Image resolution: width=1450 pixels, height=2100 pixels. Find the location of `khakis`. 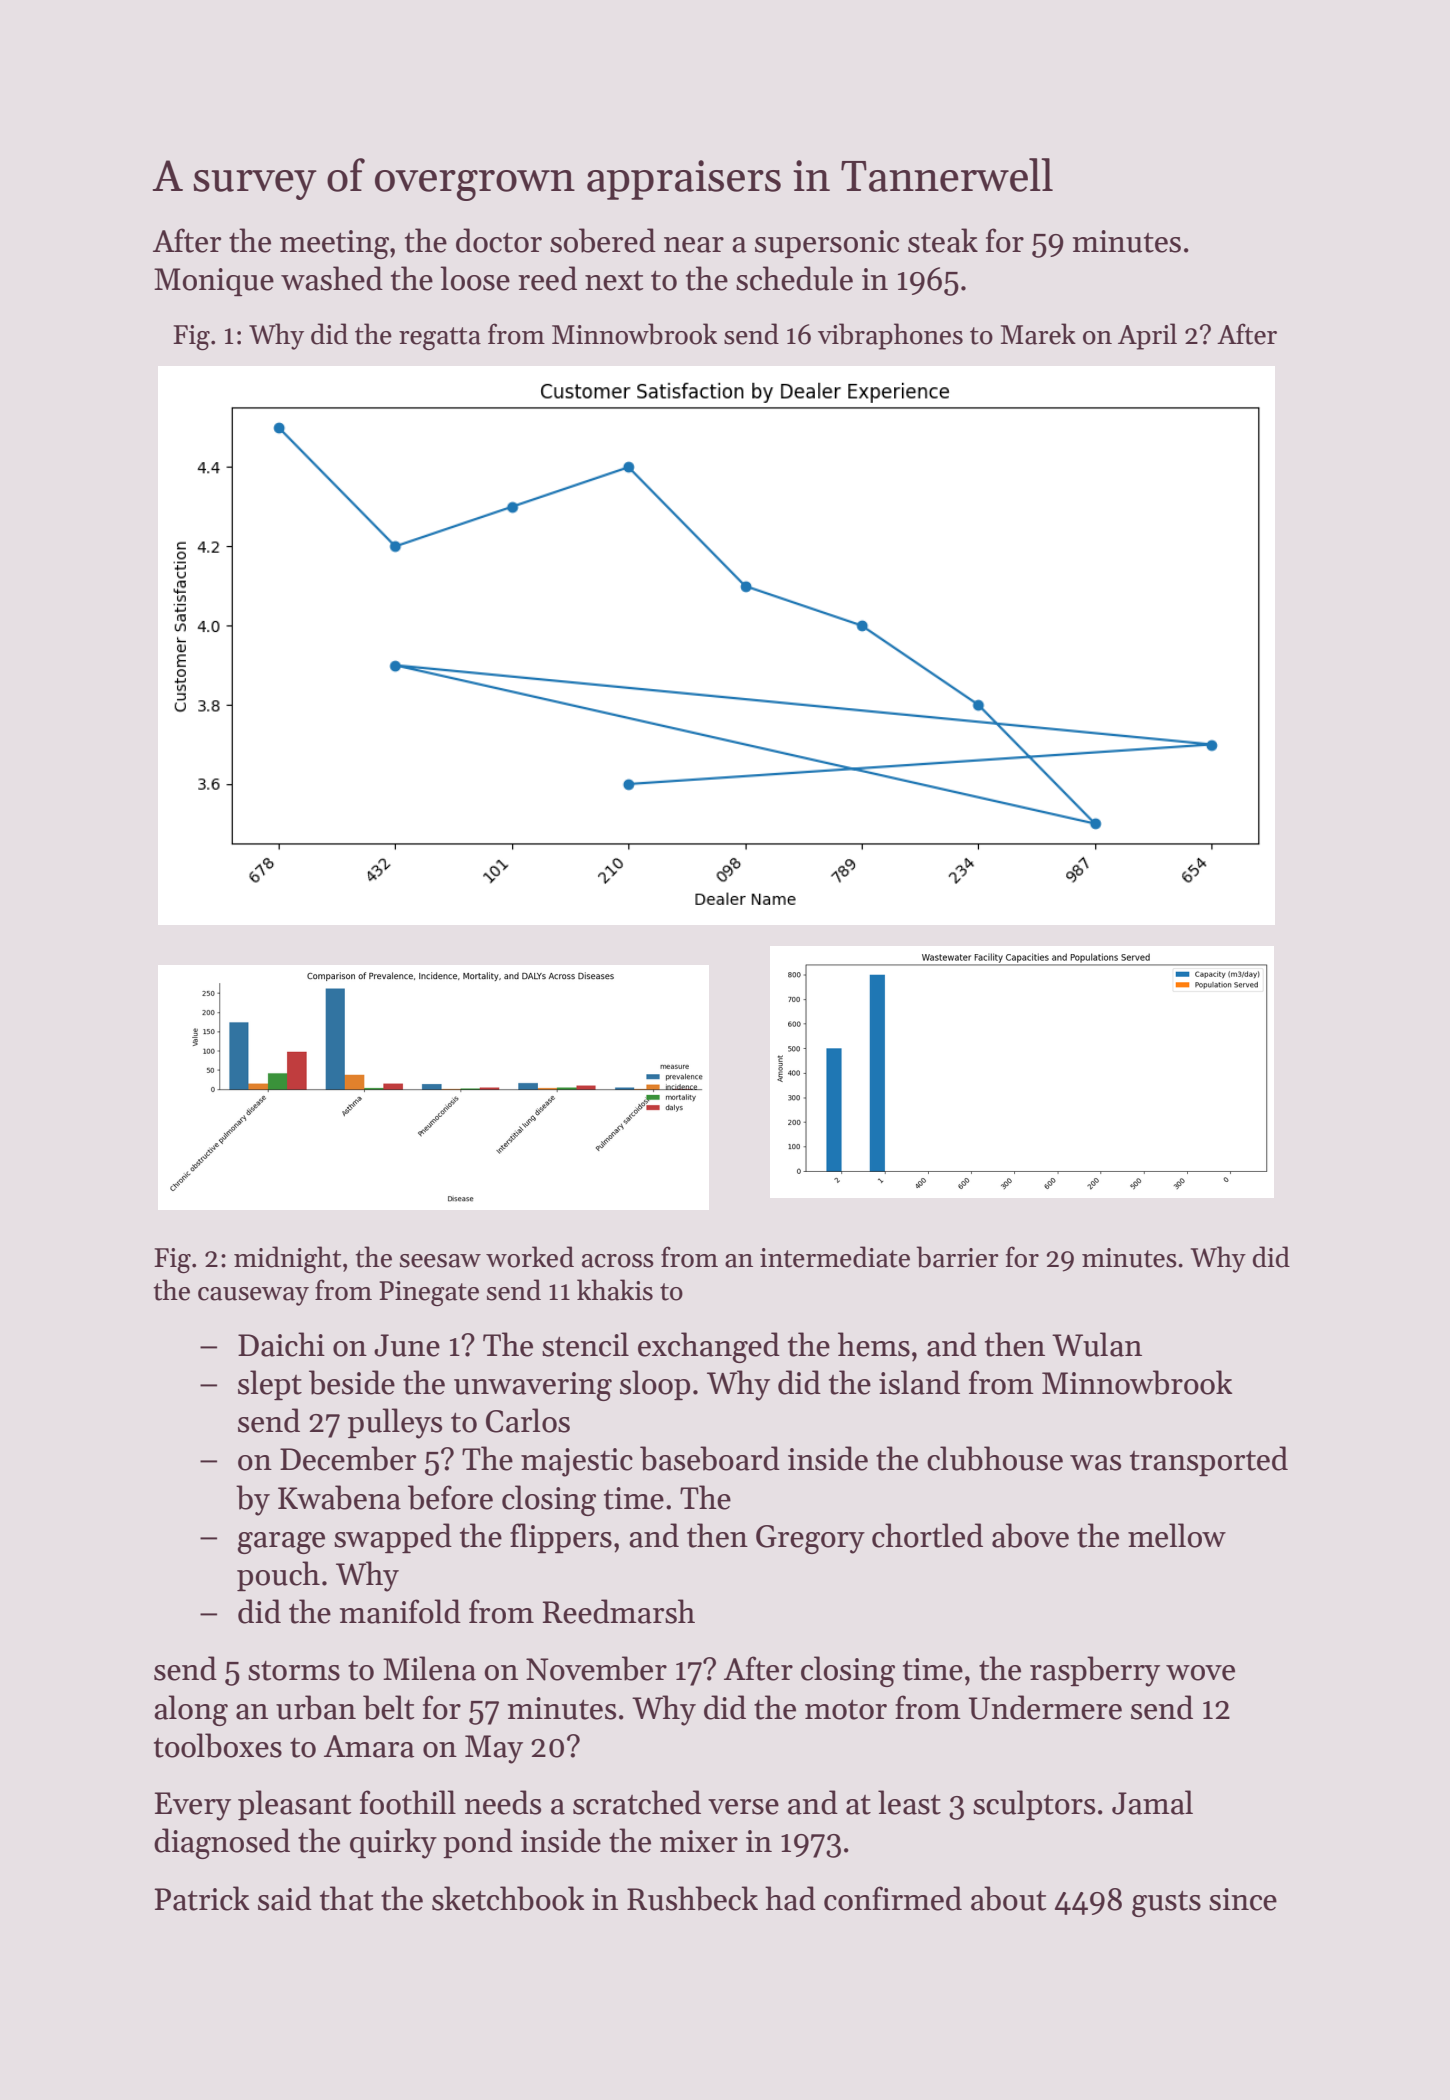

khakis is located at coordinates (615, 1290).
